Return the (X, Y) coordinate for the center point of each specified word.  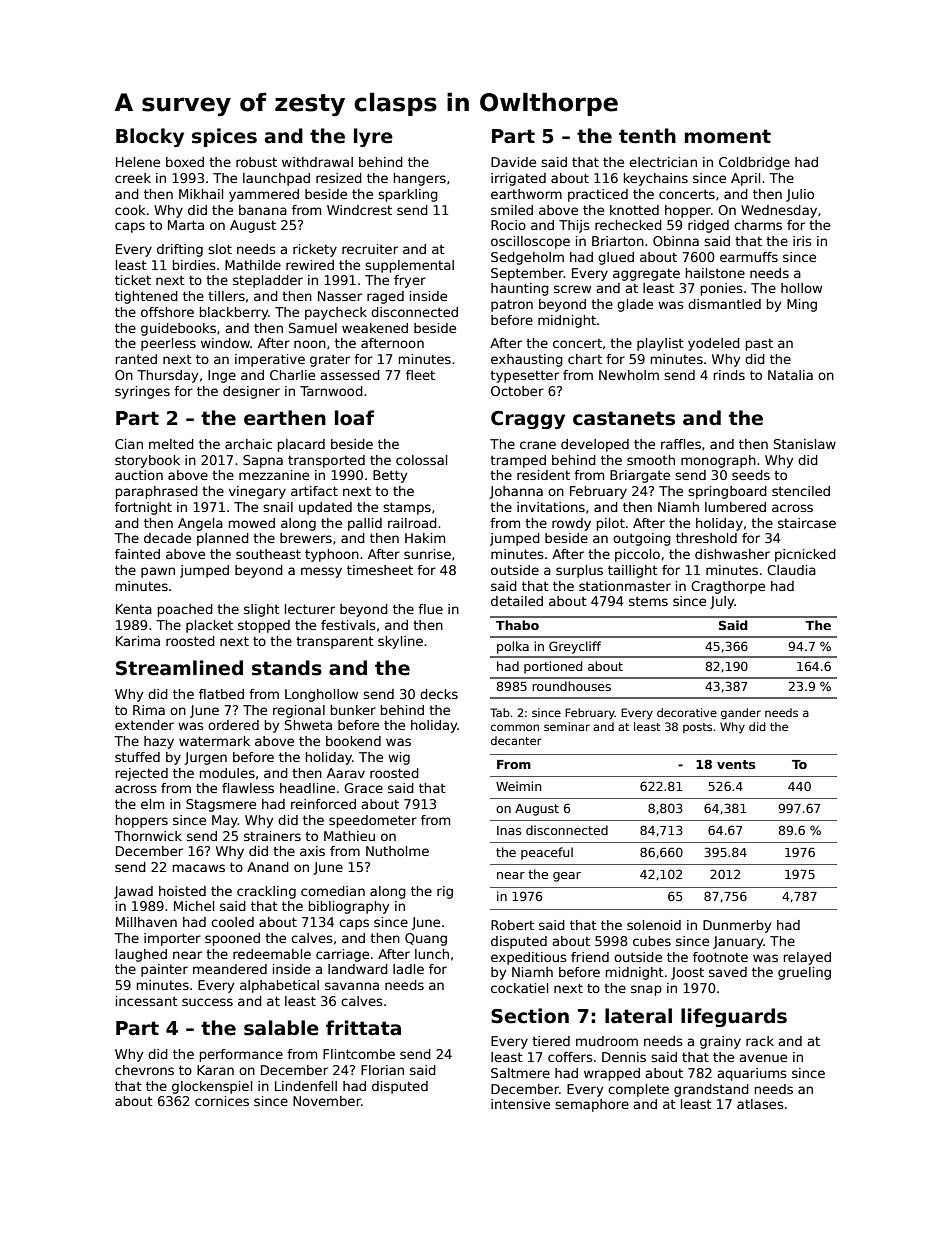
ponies (722, 289)
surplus (579, 571)
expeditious (529, 958)
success (207, 1002)
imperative (270, 360)
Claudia (791, 570)
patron (512, 306)
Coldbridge (754, 163)
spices (224, 137)
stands (287, 668)
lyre (373, 137)
